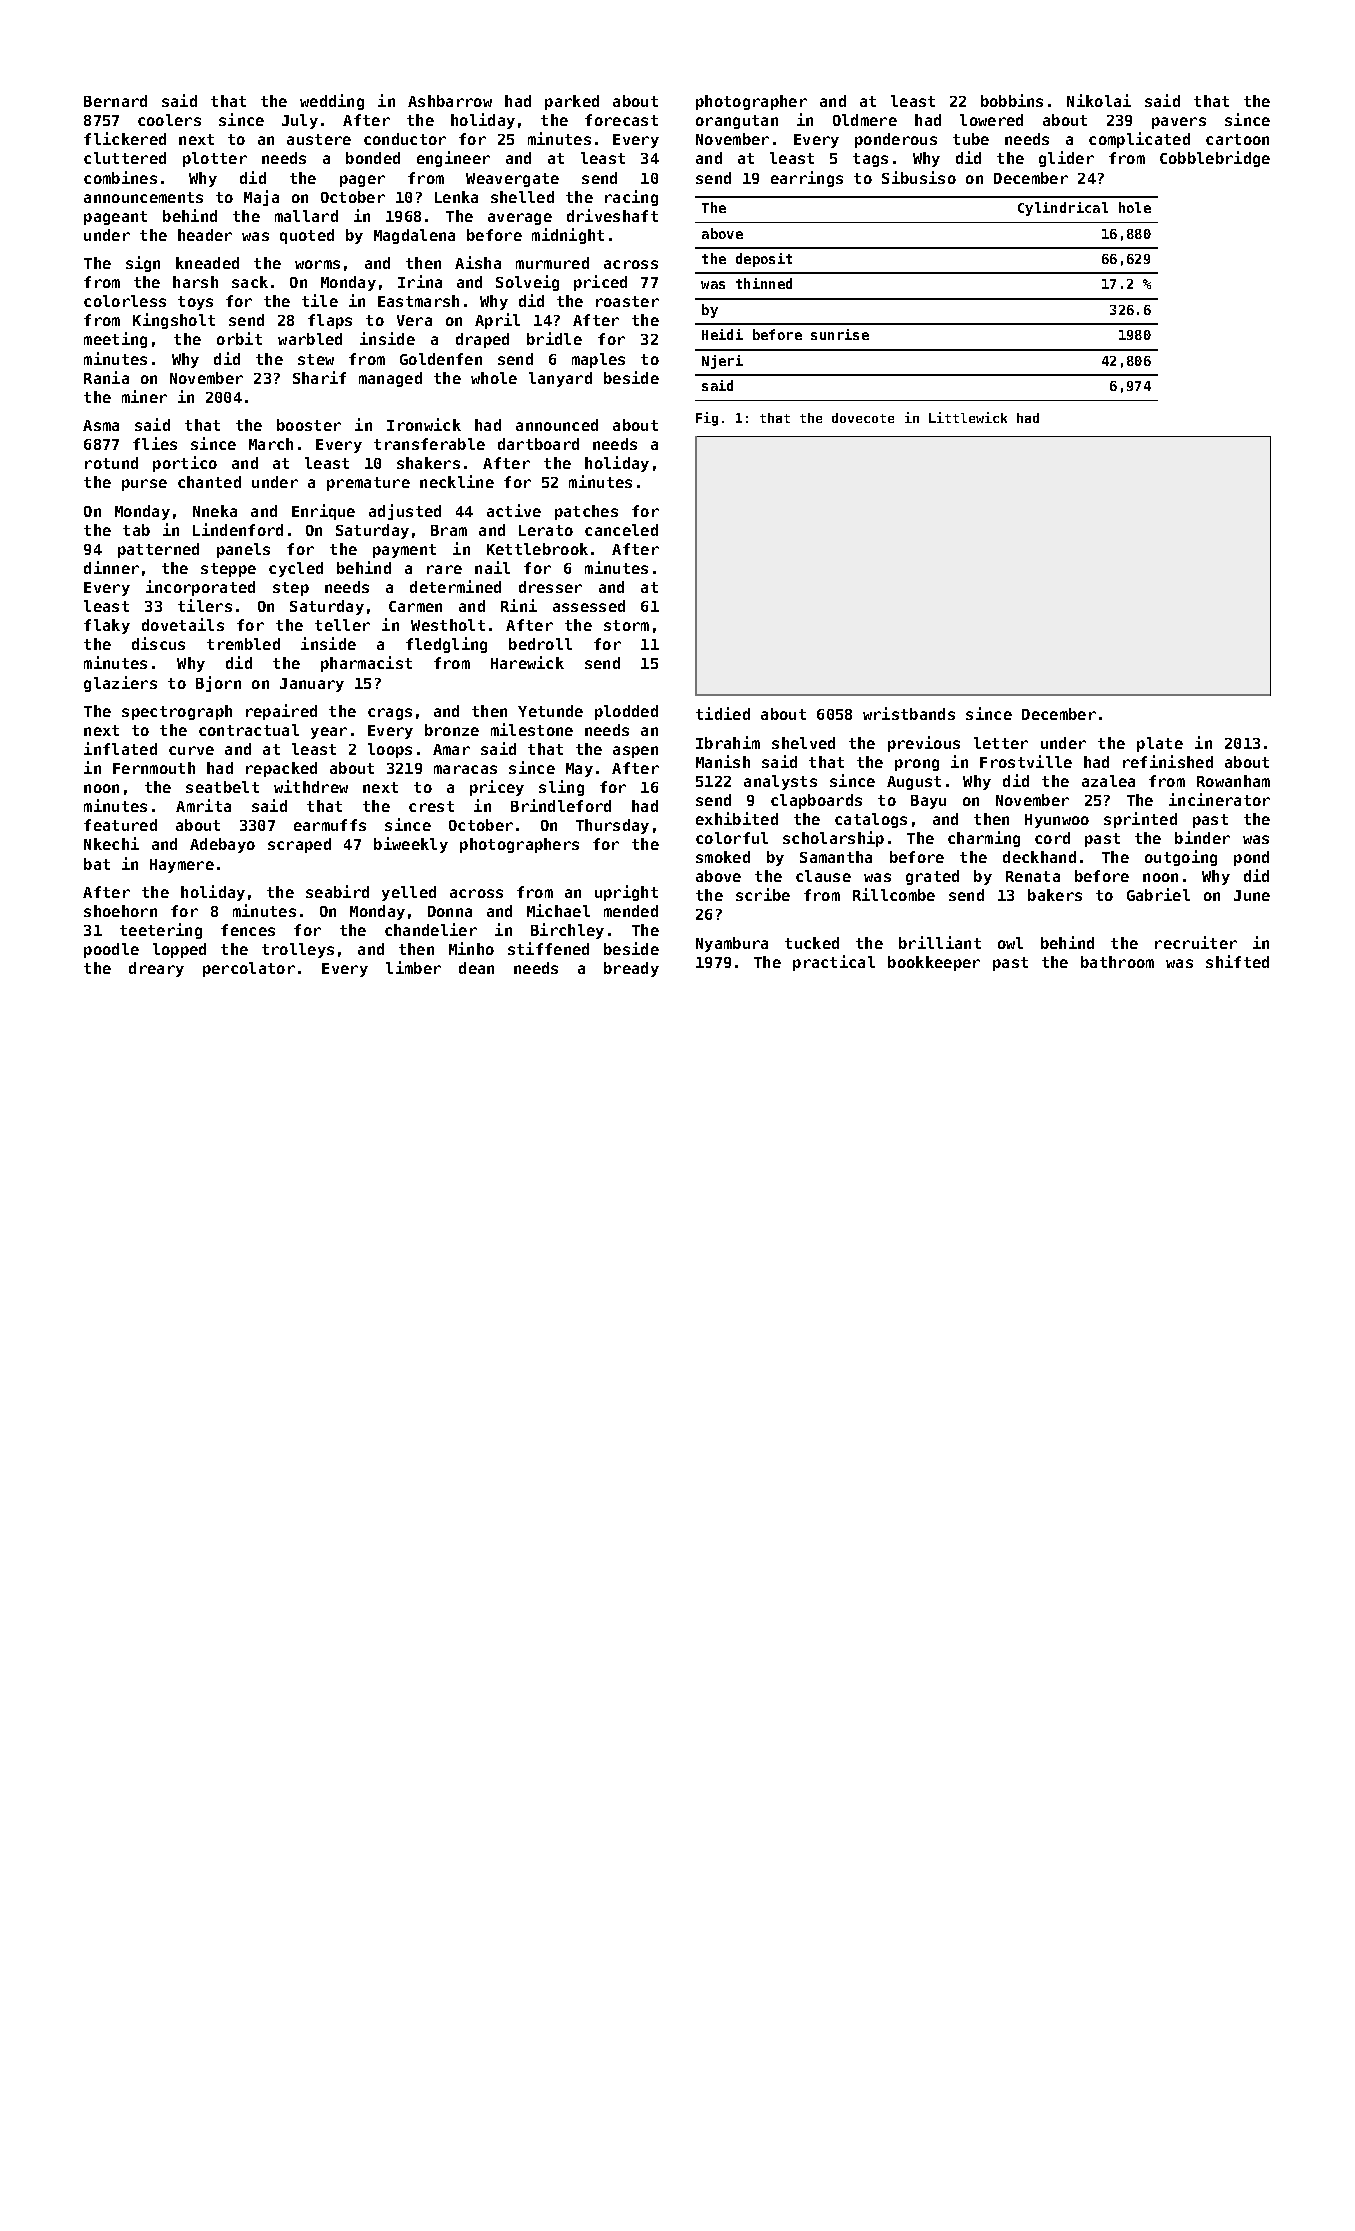  I want to click on dreary, so click(156, 969).
